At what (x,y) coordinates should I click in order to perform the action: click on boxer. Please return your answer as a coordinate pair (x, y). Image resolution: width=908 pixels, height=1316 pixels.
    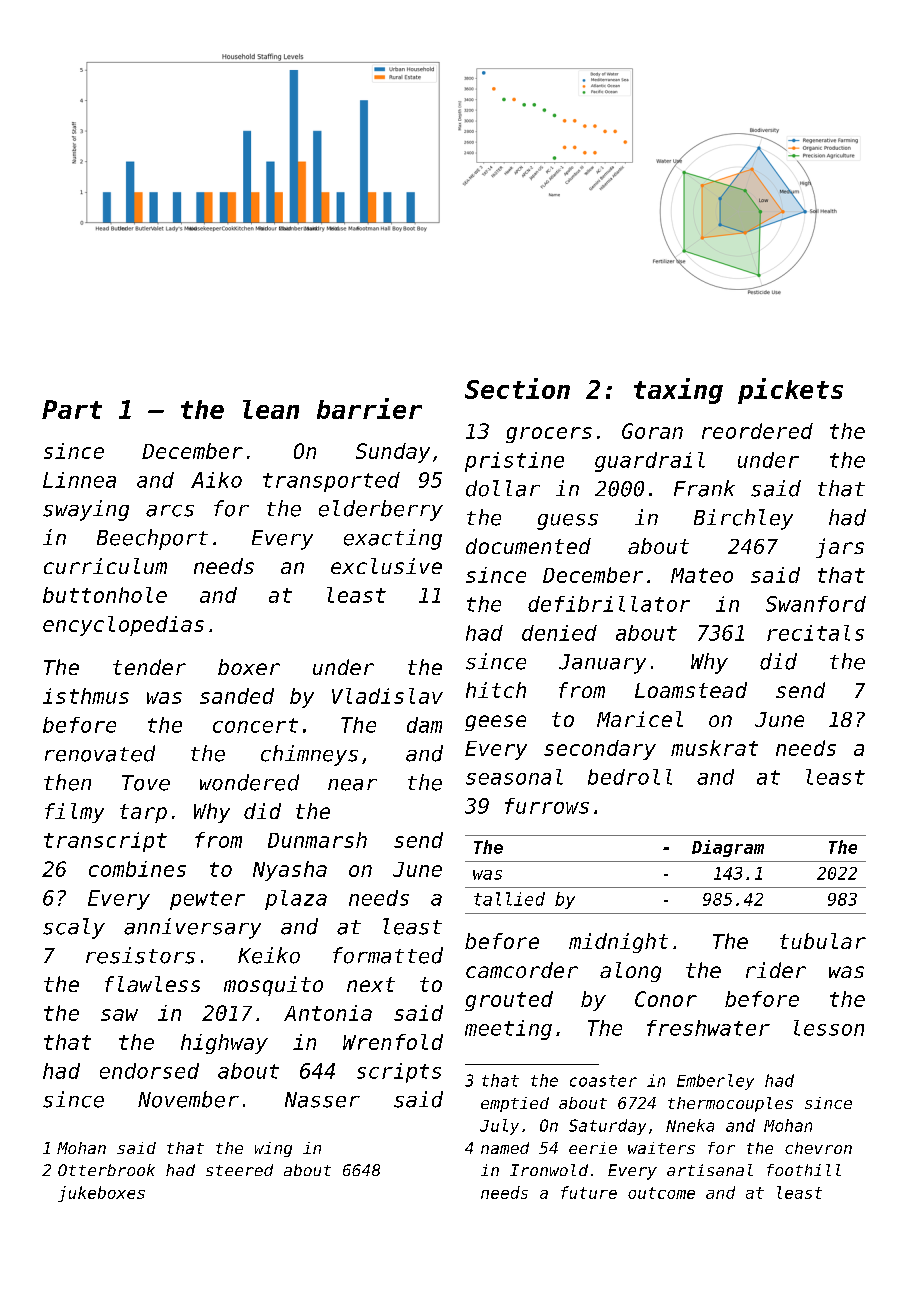
    Looking at the image, I should click on (249, 667).
